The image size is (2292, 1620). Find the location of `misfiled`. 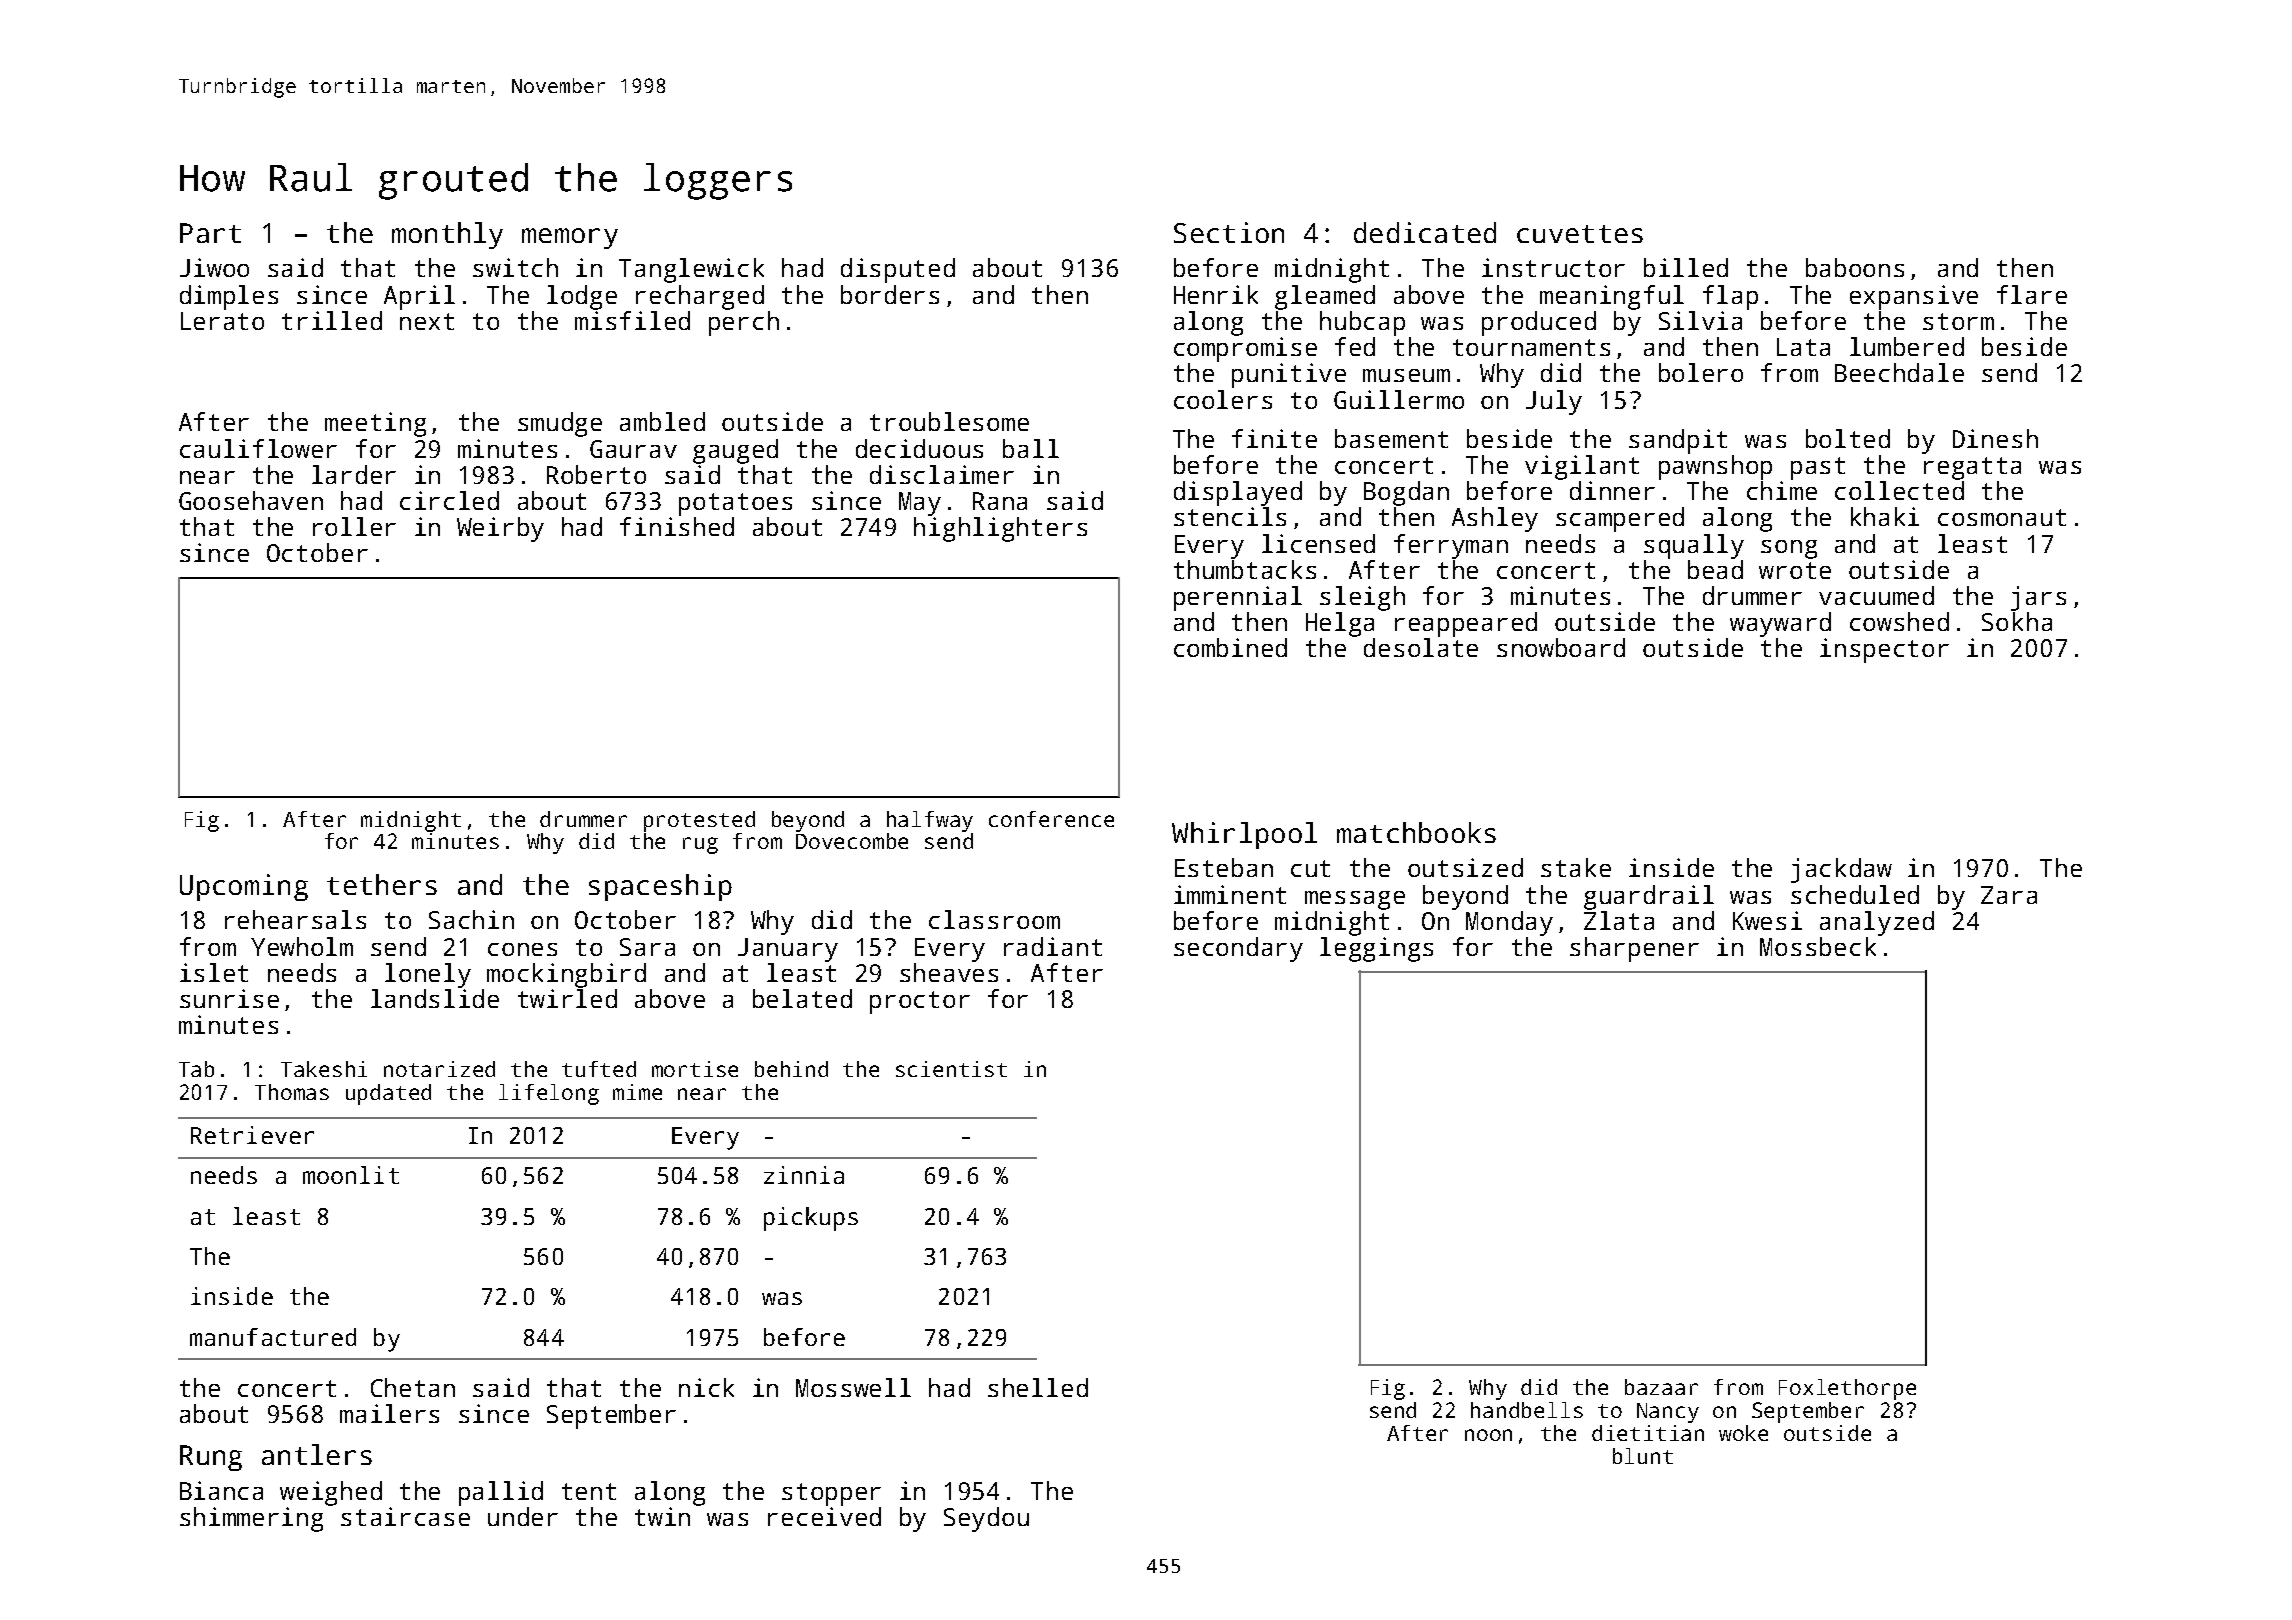

misfiled is located at coordinates (632, 320).
